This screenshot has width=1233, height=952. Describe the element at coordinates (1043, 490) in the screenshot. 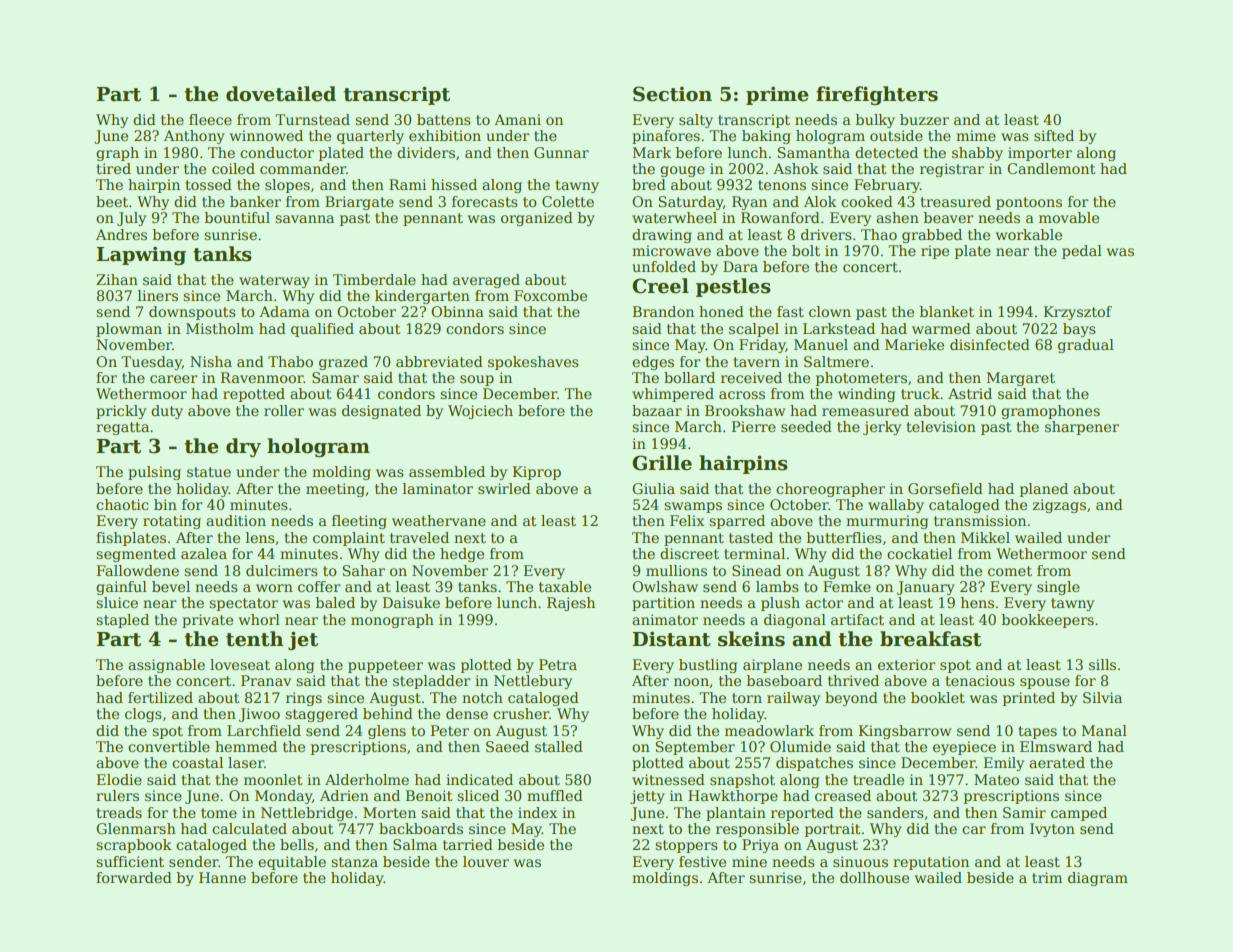

I see `planed` at that location.
